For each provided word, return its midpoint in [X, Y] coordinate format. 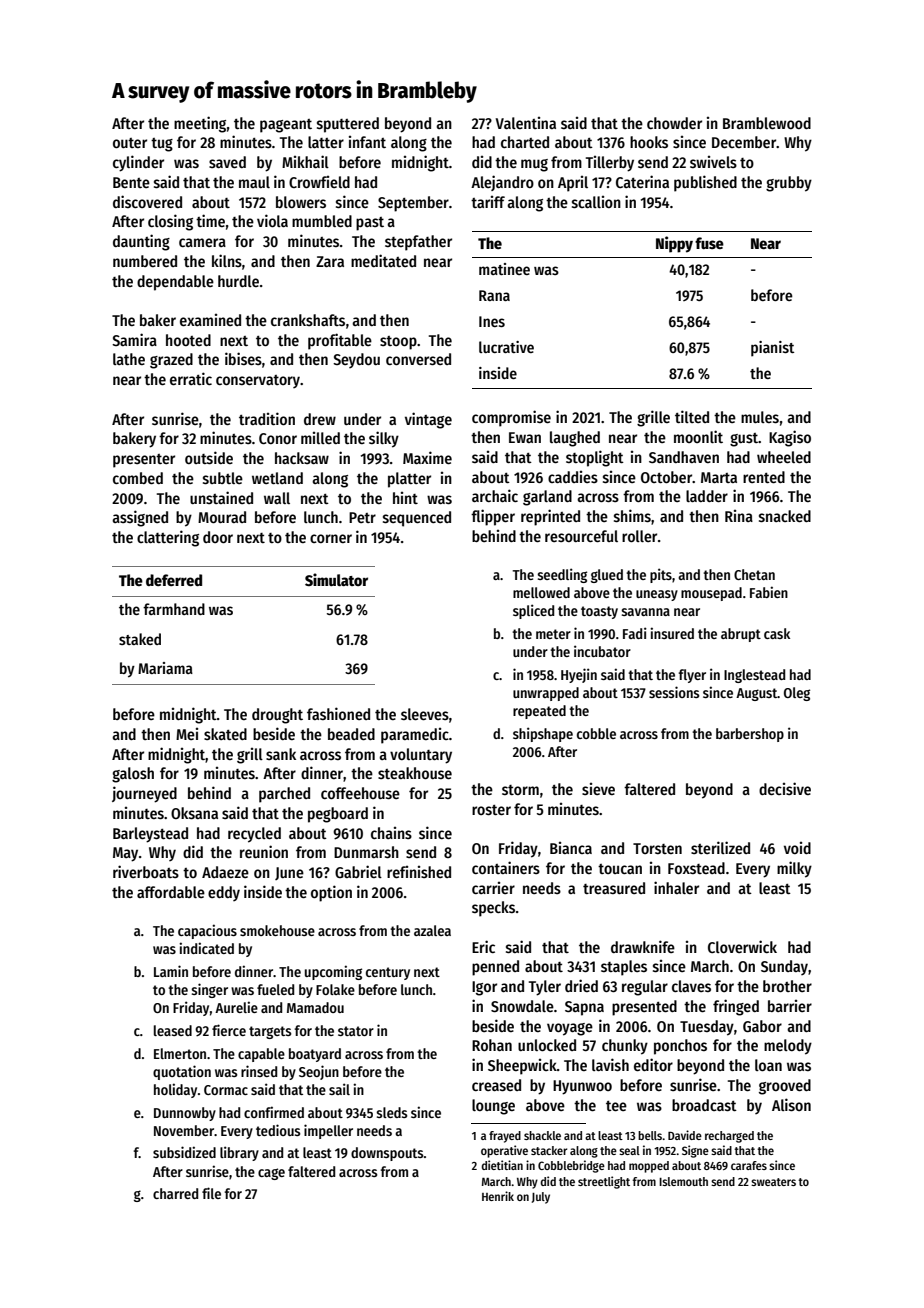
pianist [772, 349]
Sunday [784, 967]
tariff [488, 202]
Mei [187, 734]
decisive [785, 789]
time [210, 220]
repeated [539, 712]
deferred [174, 580]
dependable [175, 283]
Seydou [356, 360]
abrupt [741, 635]
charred [175, 1193]
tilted [692, 416]
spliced [533, 611]
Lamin [171, 971]
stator [356, 1031]
